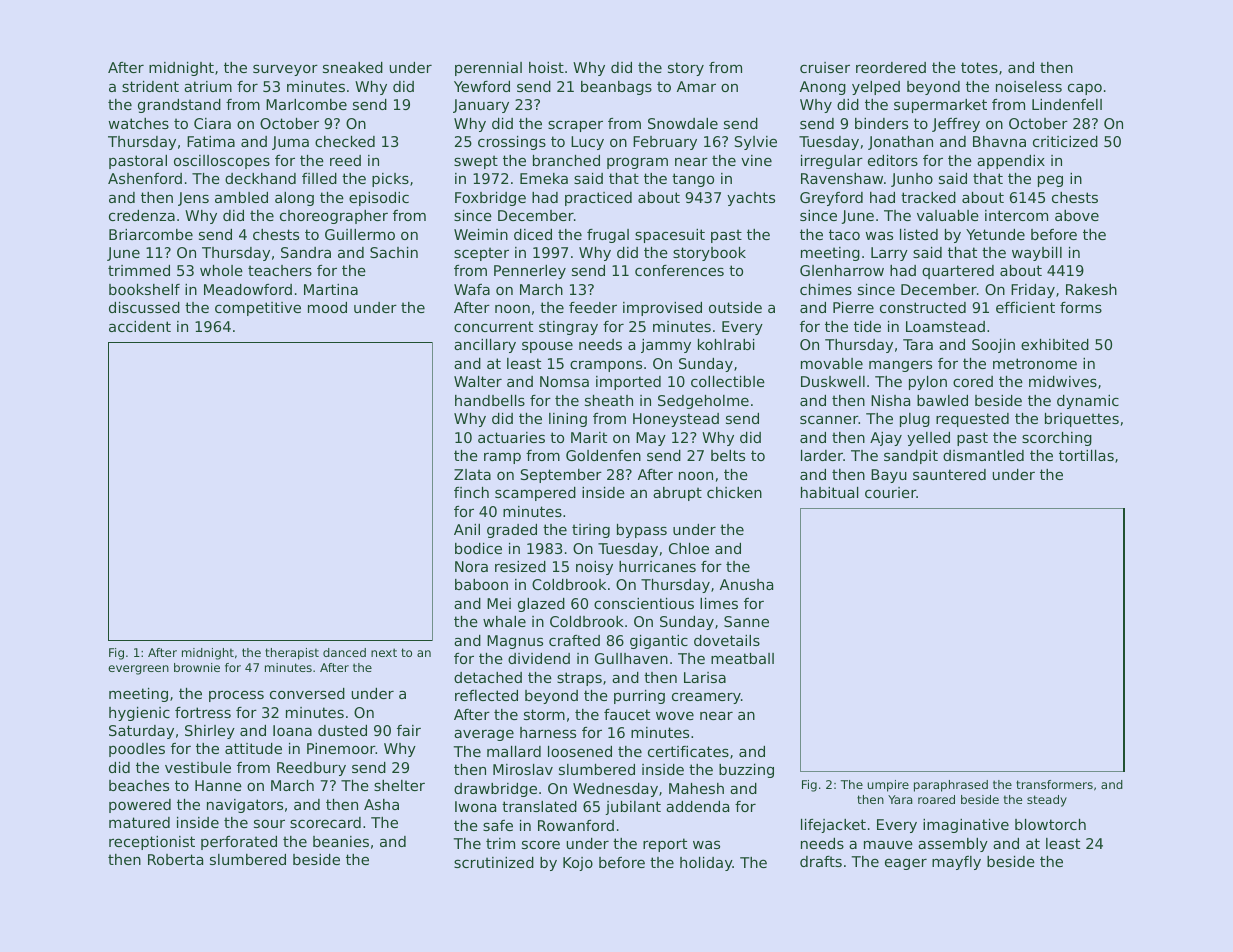 The width and height of the page is (1233, 952). Describe the element at coordinates (353, 67) in the page. I see `sneaked` at that location.
